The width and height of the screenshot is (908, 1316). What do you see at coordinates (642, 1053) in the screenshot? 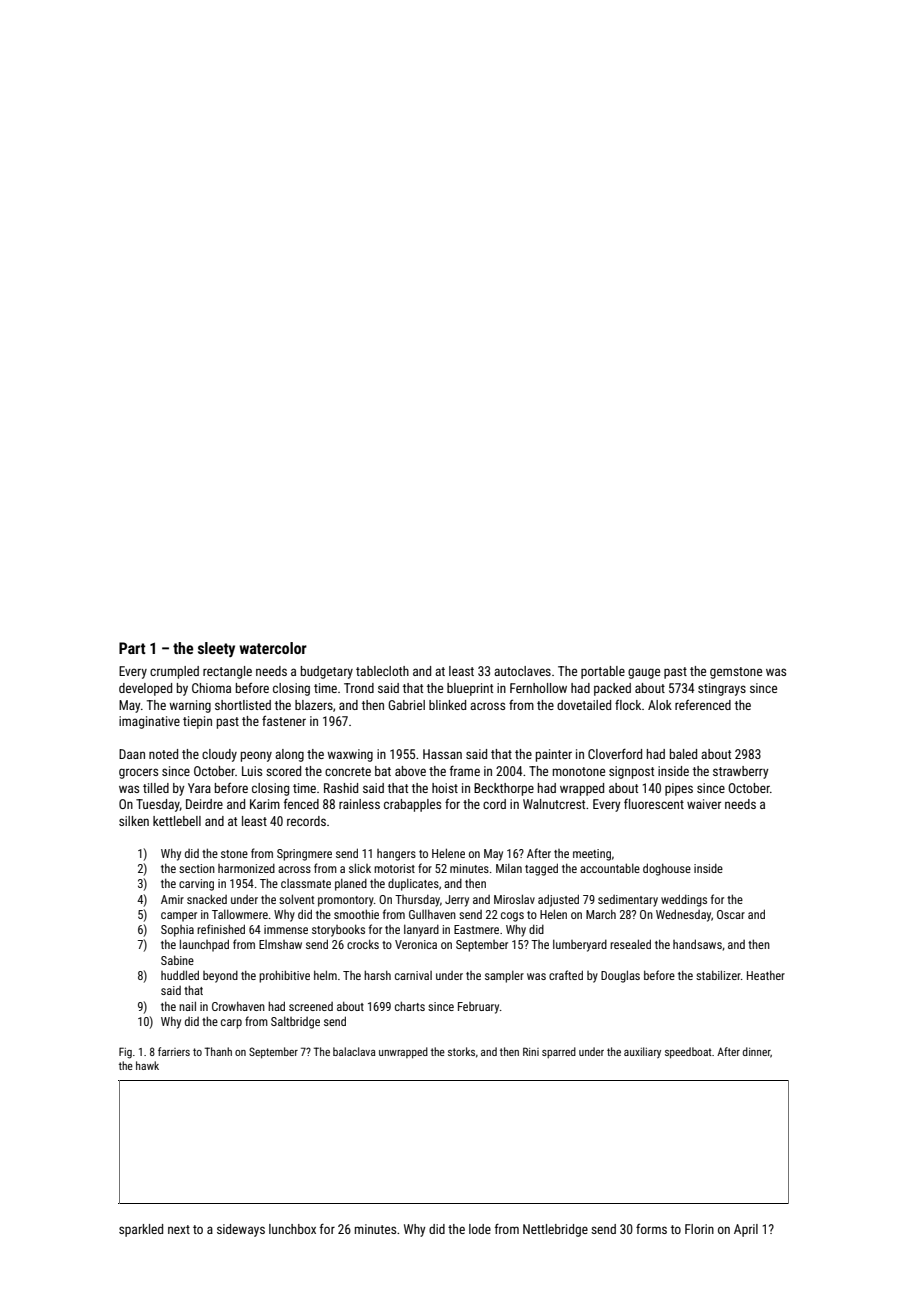
I see `auxiliary` at bounding box center [642, 1053].
